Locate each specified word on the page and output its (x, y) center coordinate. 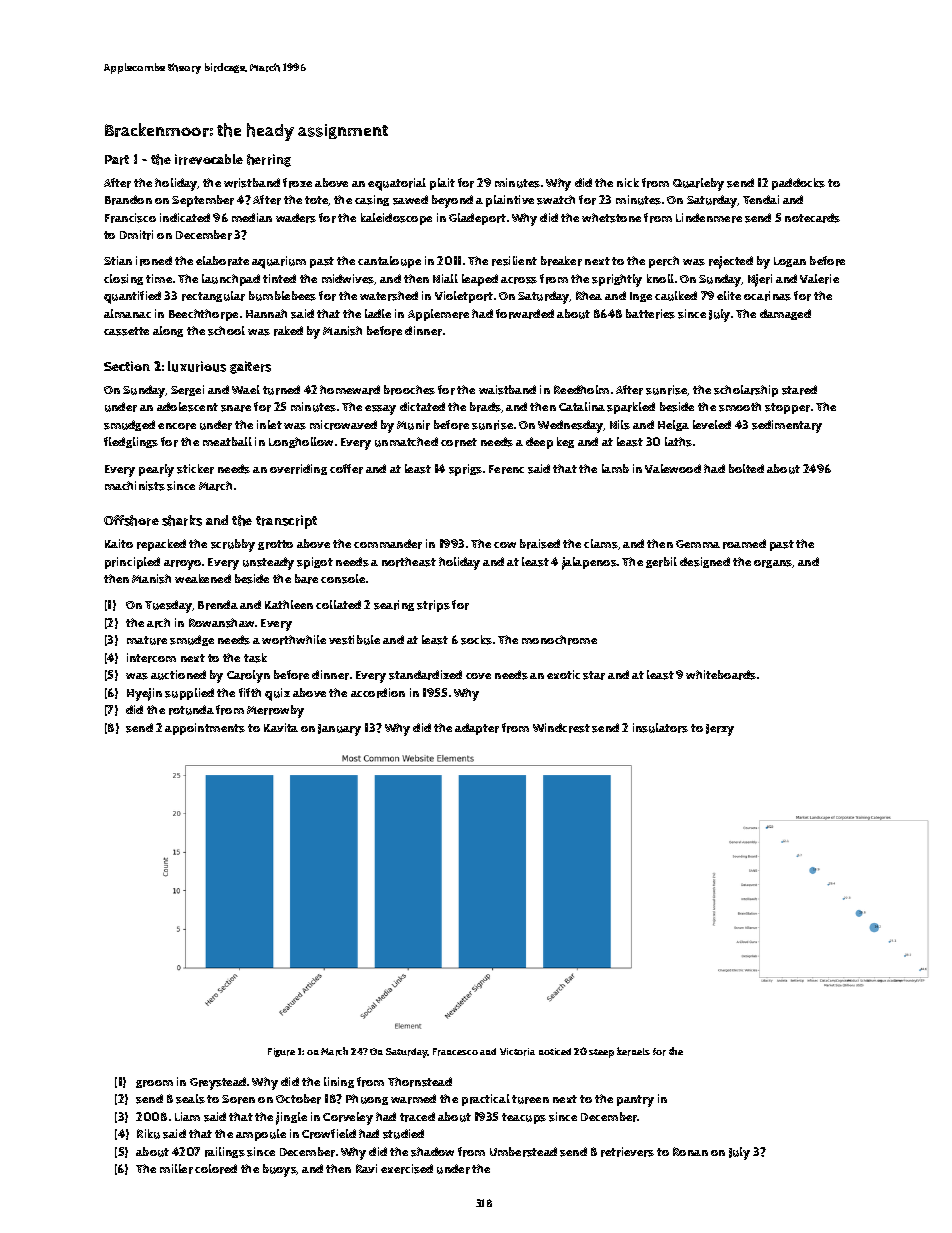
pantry (635, 1101)
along (168, 331)
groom (154, 1084)
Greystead (218, 1083)
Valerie (819, 279)
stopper (787, 408)
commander (388, 544)
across (519, 280)
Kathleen (289, 604)
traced (417, 1117)
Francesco (455, 1052)
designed (705, 562)
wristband (252, 183)
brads (485, 407)
